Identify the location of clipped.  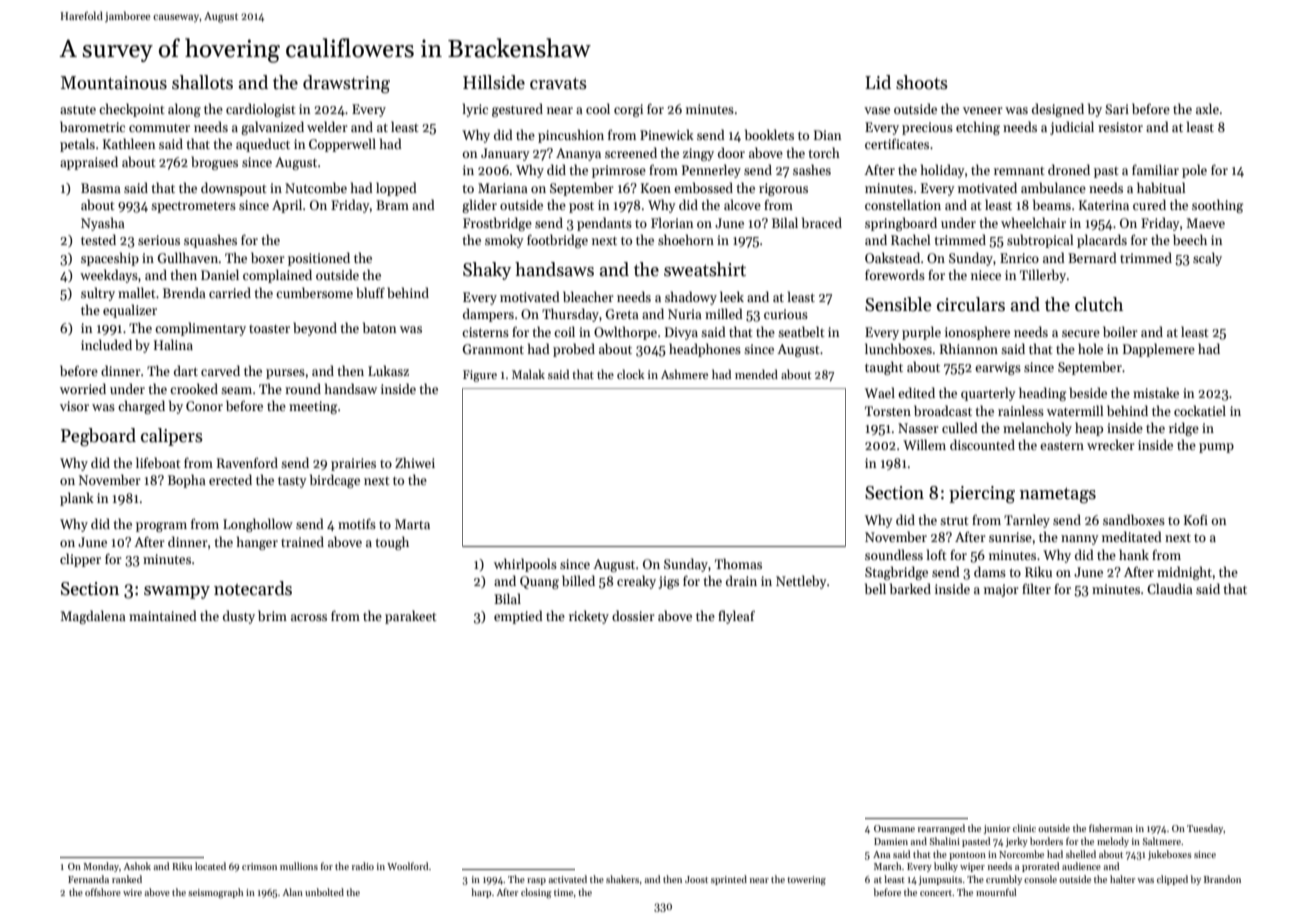
(1172, 880).
